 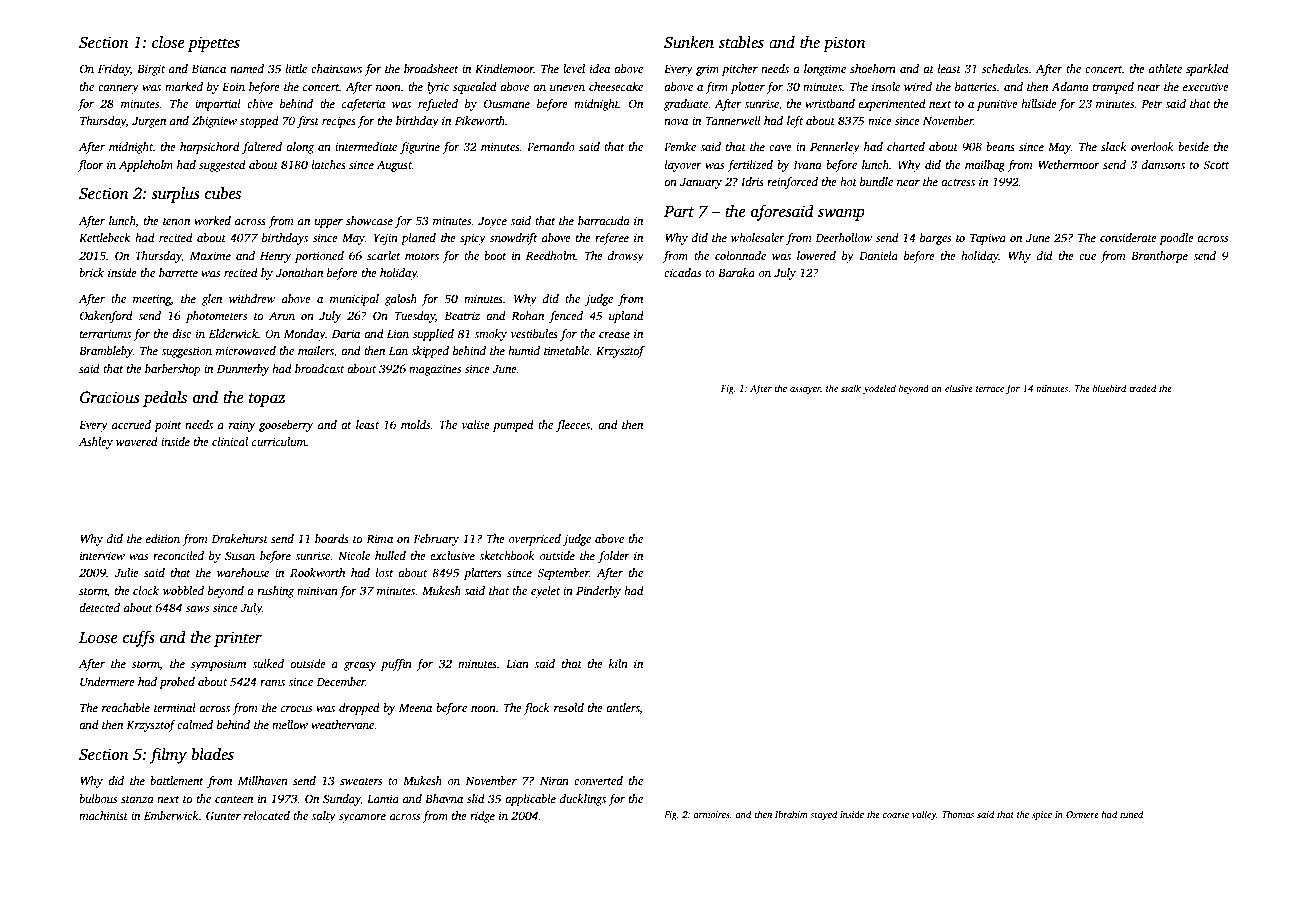 What do you see at coordinates (361, 781) in the screenshot?
I see `sweaters` at bounding box center [361, 781].
